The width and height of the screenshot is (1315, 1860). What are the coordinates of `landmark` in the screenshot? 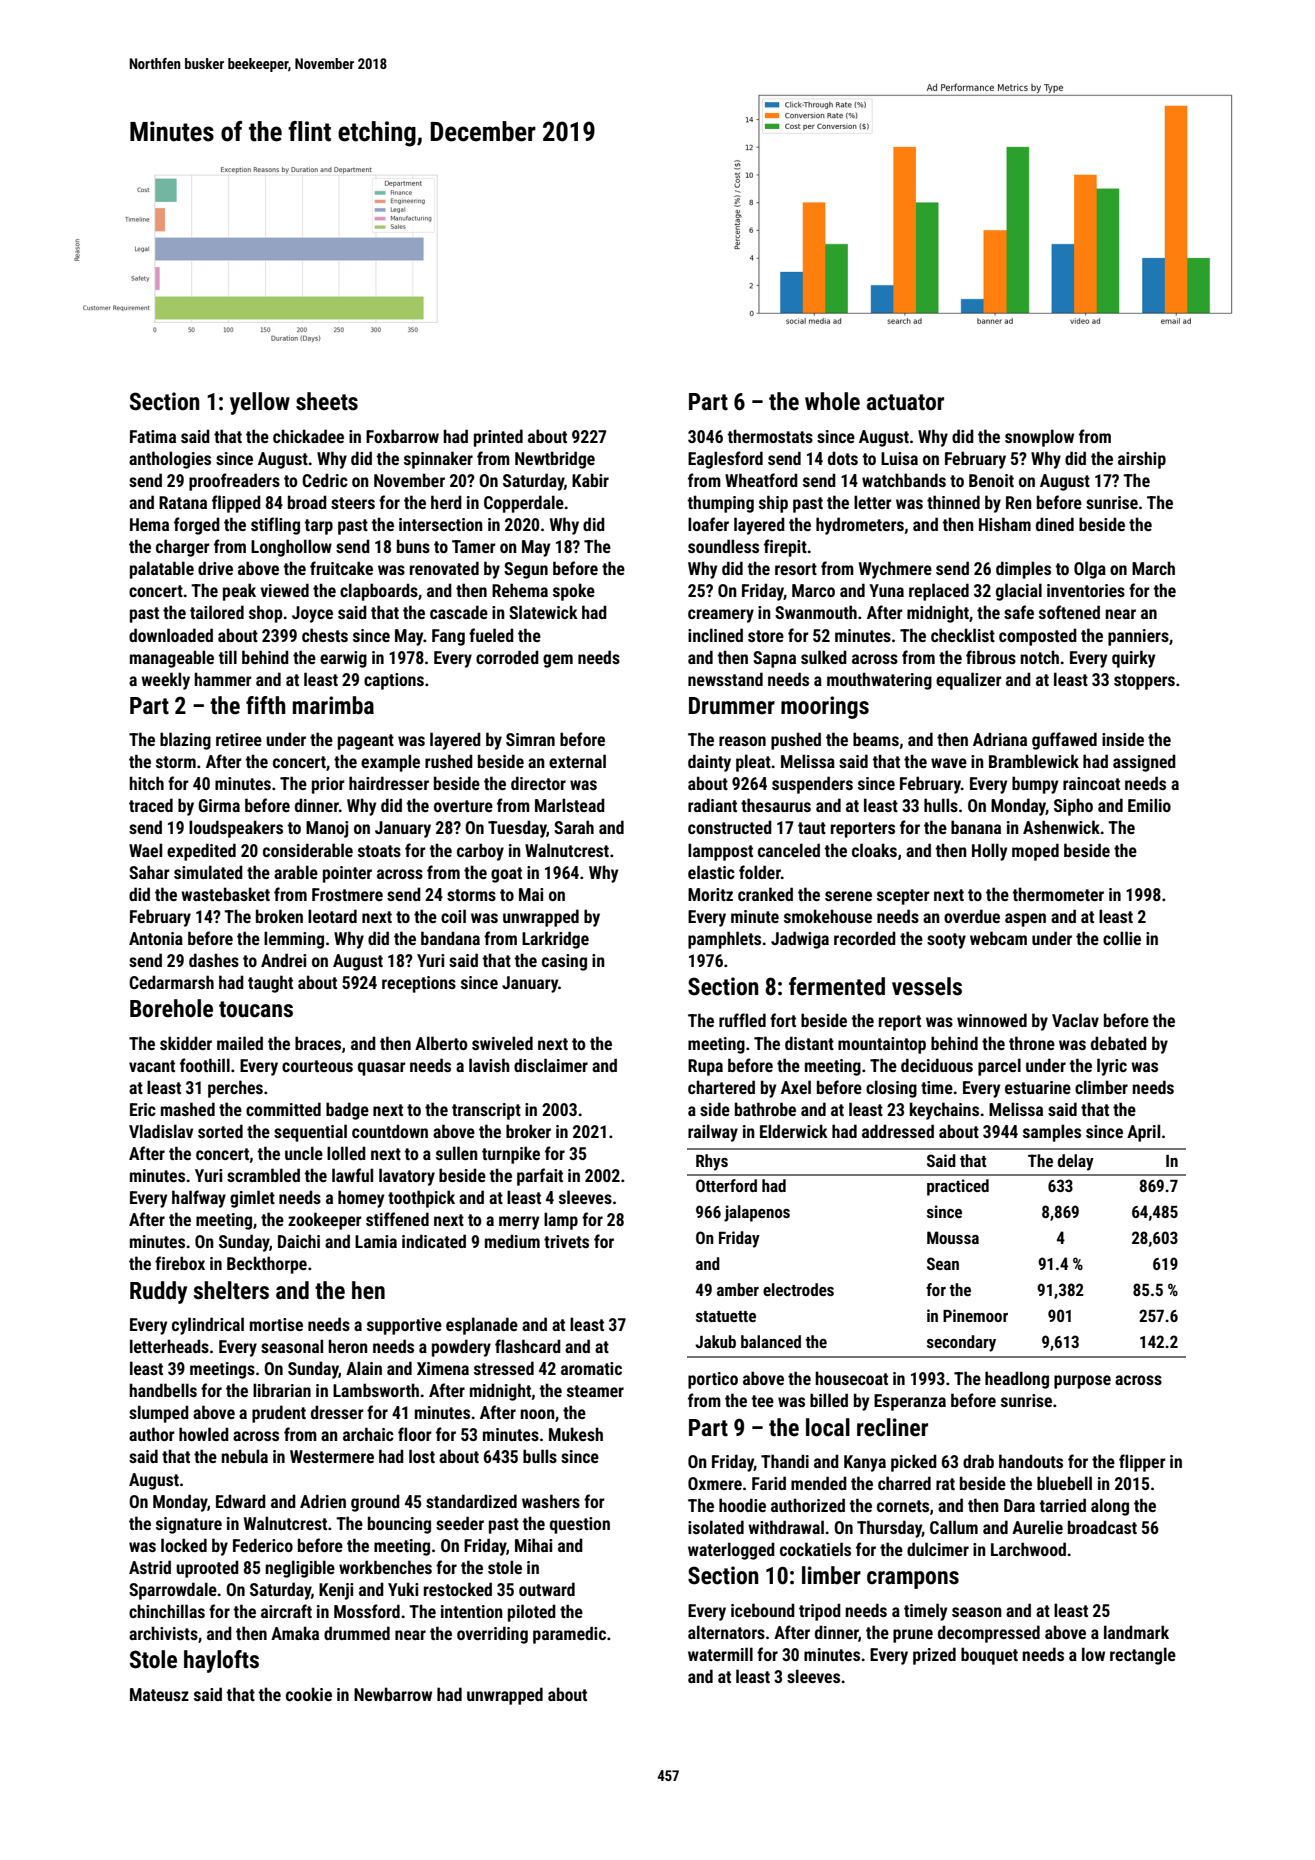 It's located at (1136, 1632).
